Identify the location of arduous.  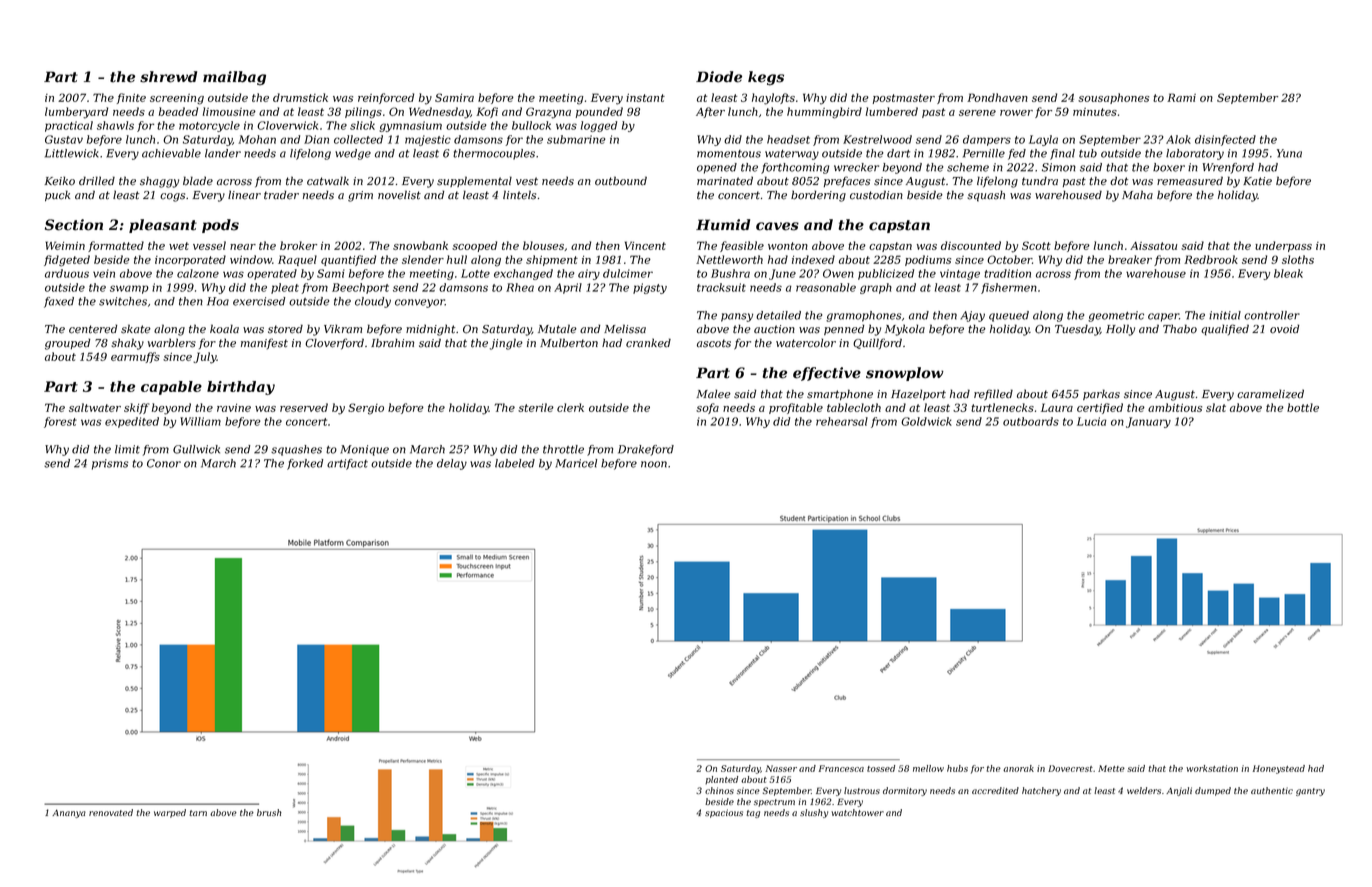
(67, 273).
